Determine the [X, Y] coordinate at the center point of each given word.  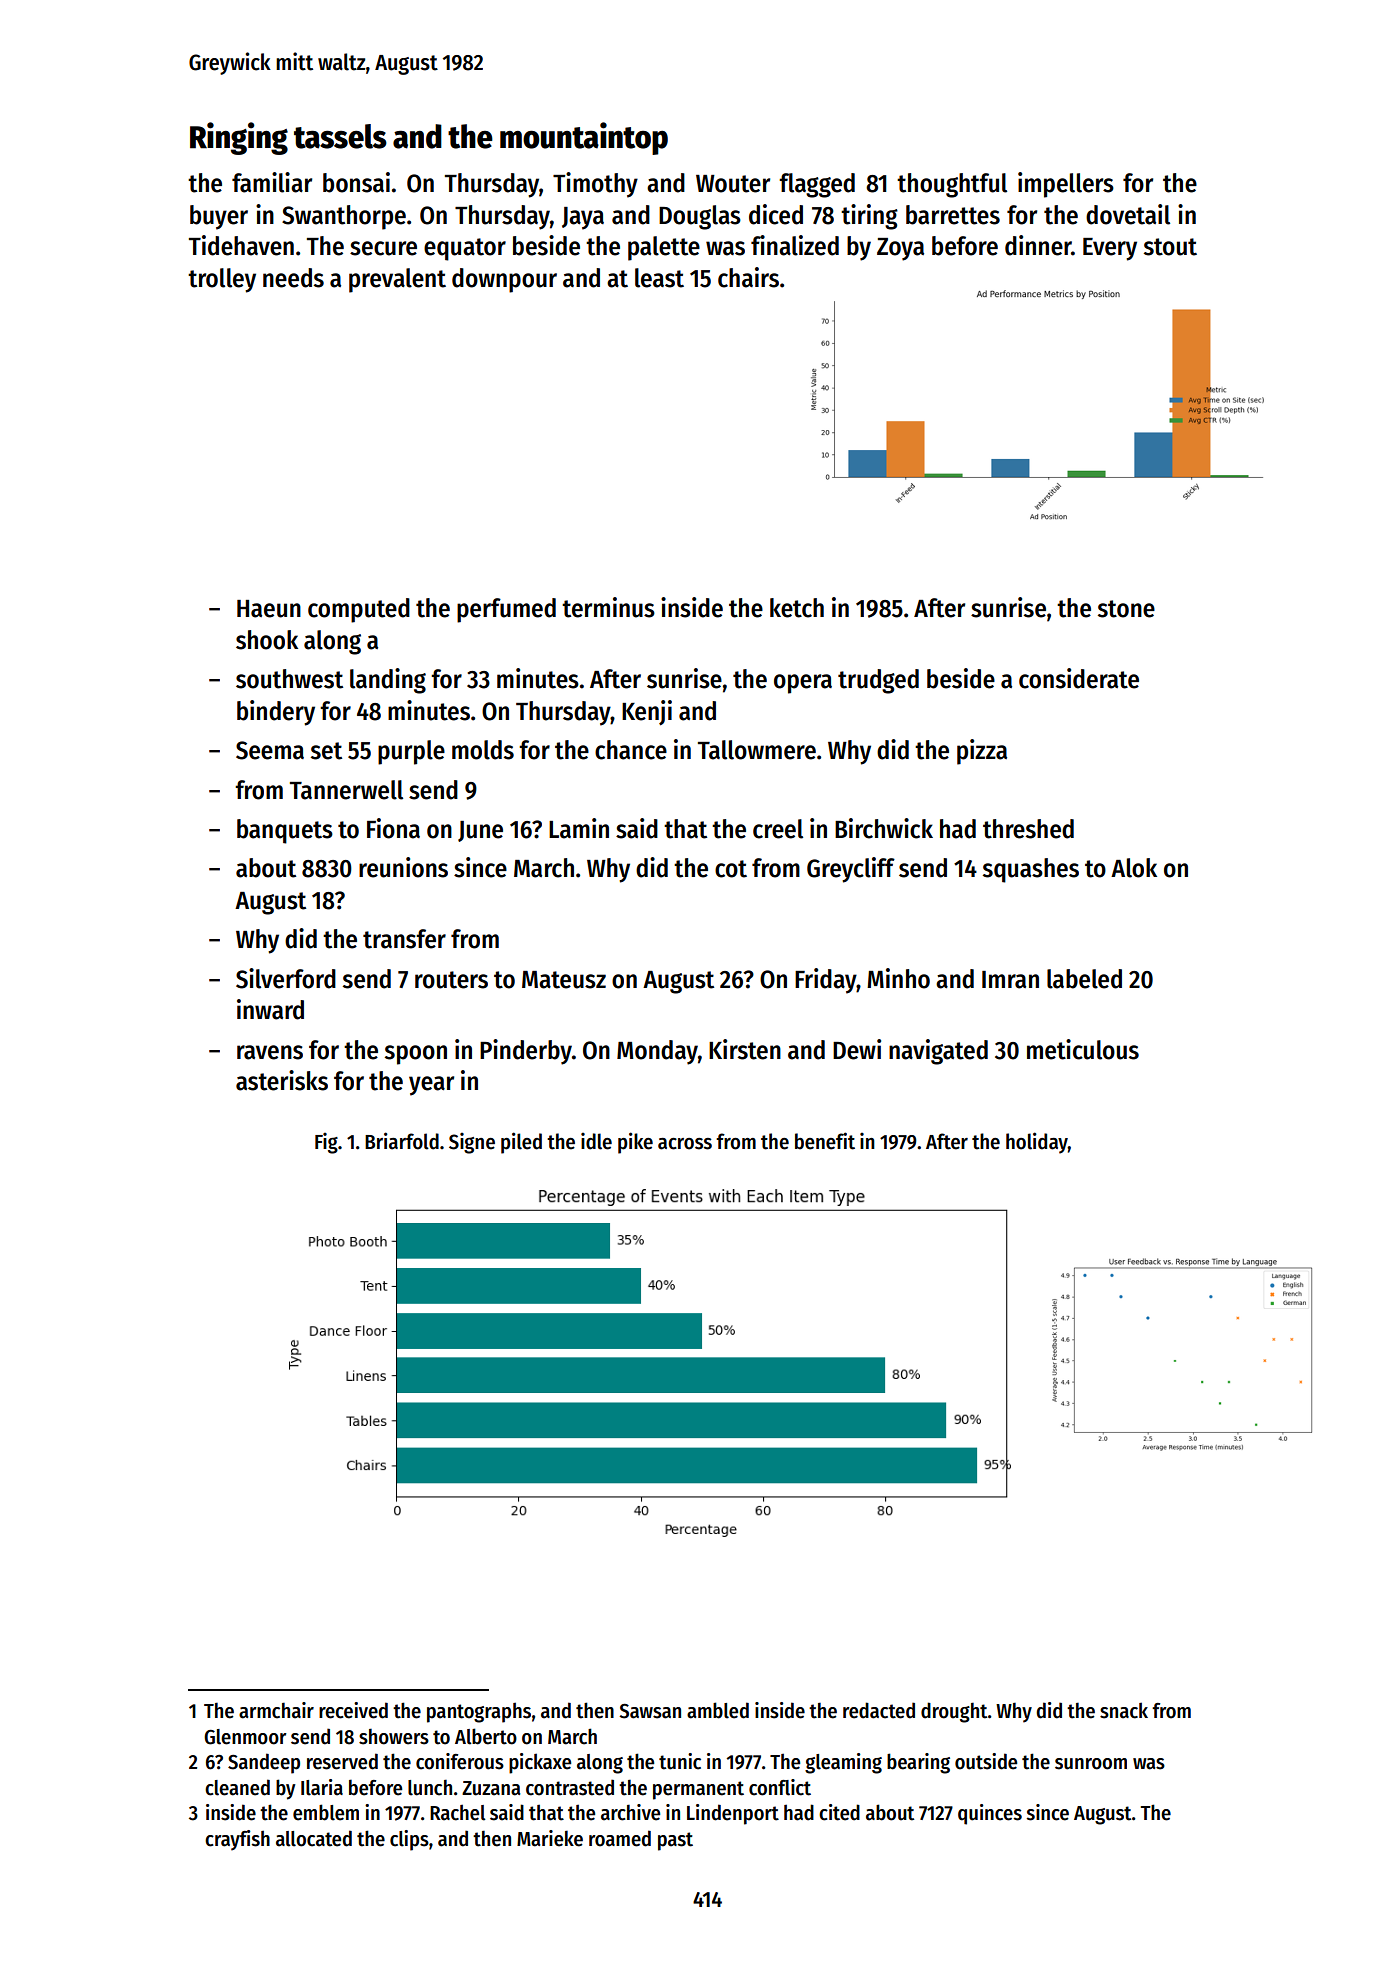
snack [1124, 1710]
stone [1126, 609]
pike [635, 1143]
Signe [472, 1143]
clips [409, 1840]
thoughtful [952, 185]
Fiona [393, 828]
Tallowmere [757, 750]
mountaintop [584, 138]
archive [630, 1812]
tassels [340, 136]
